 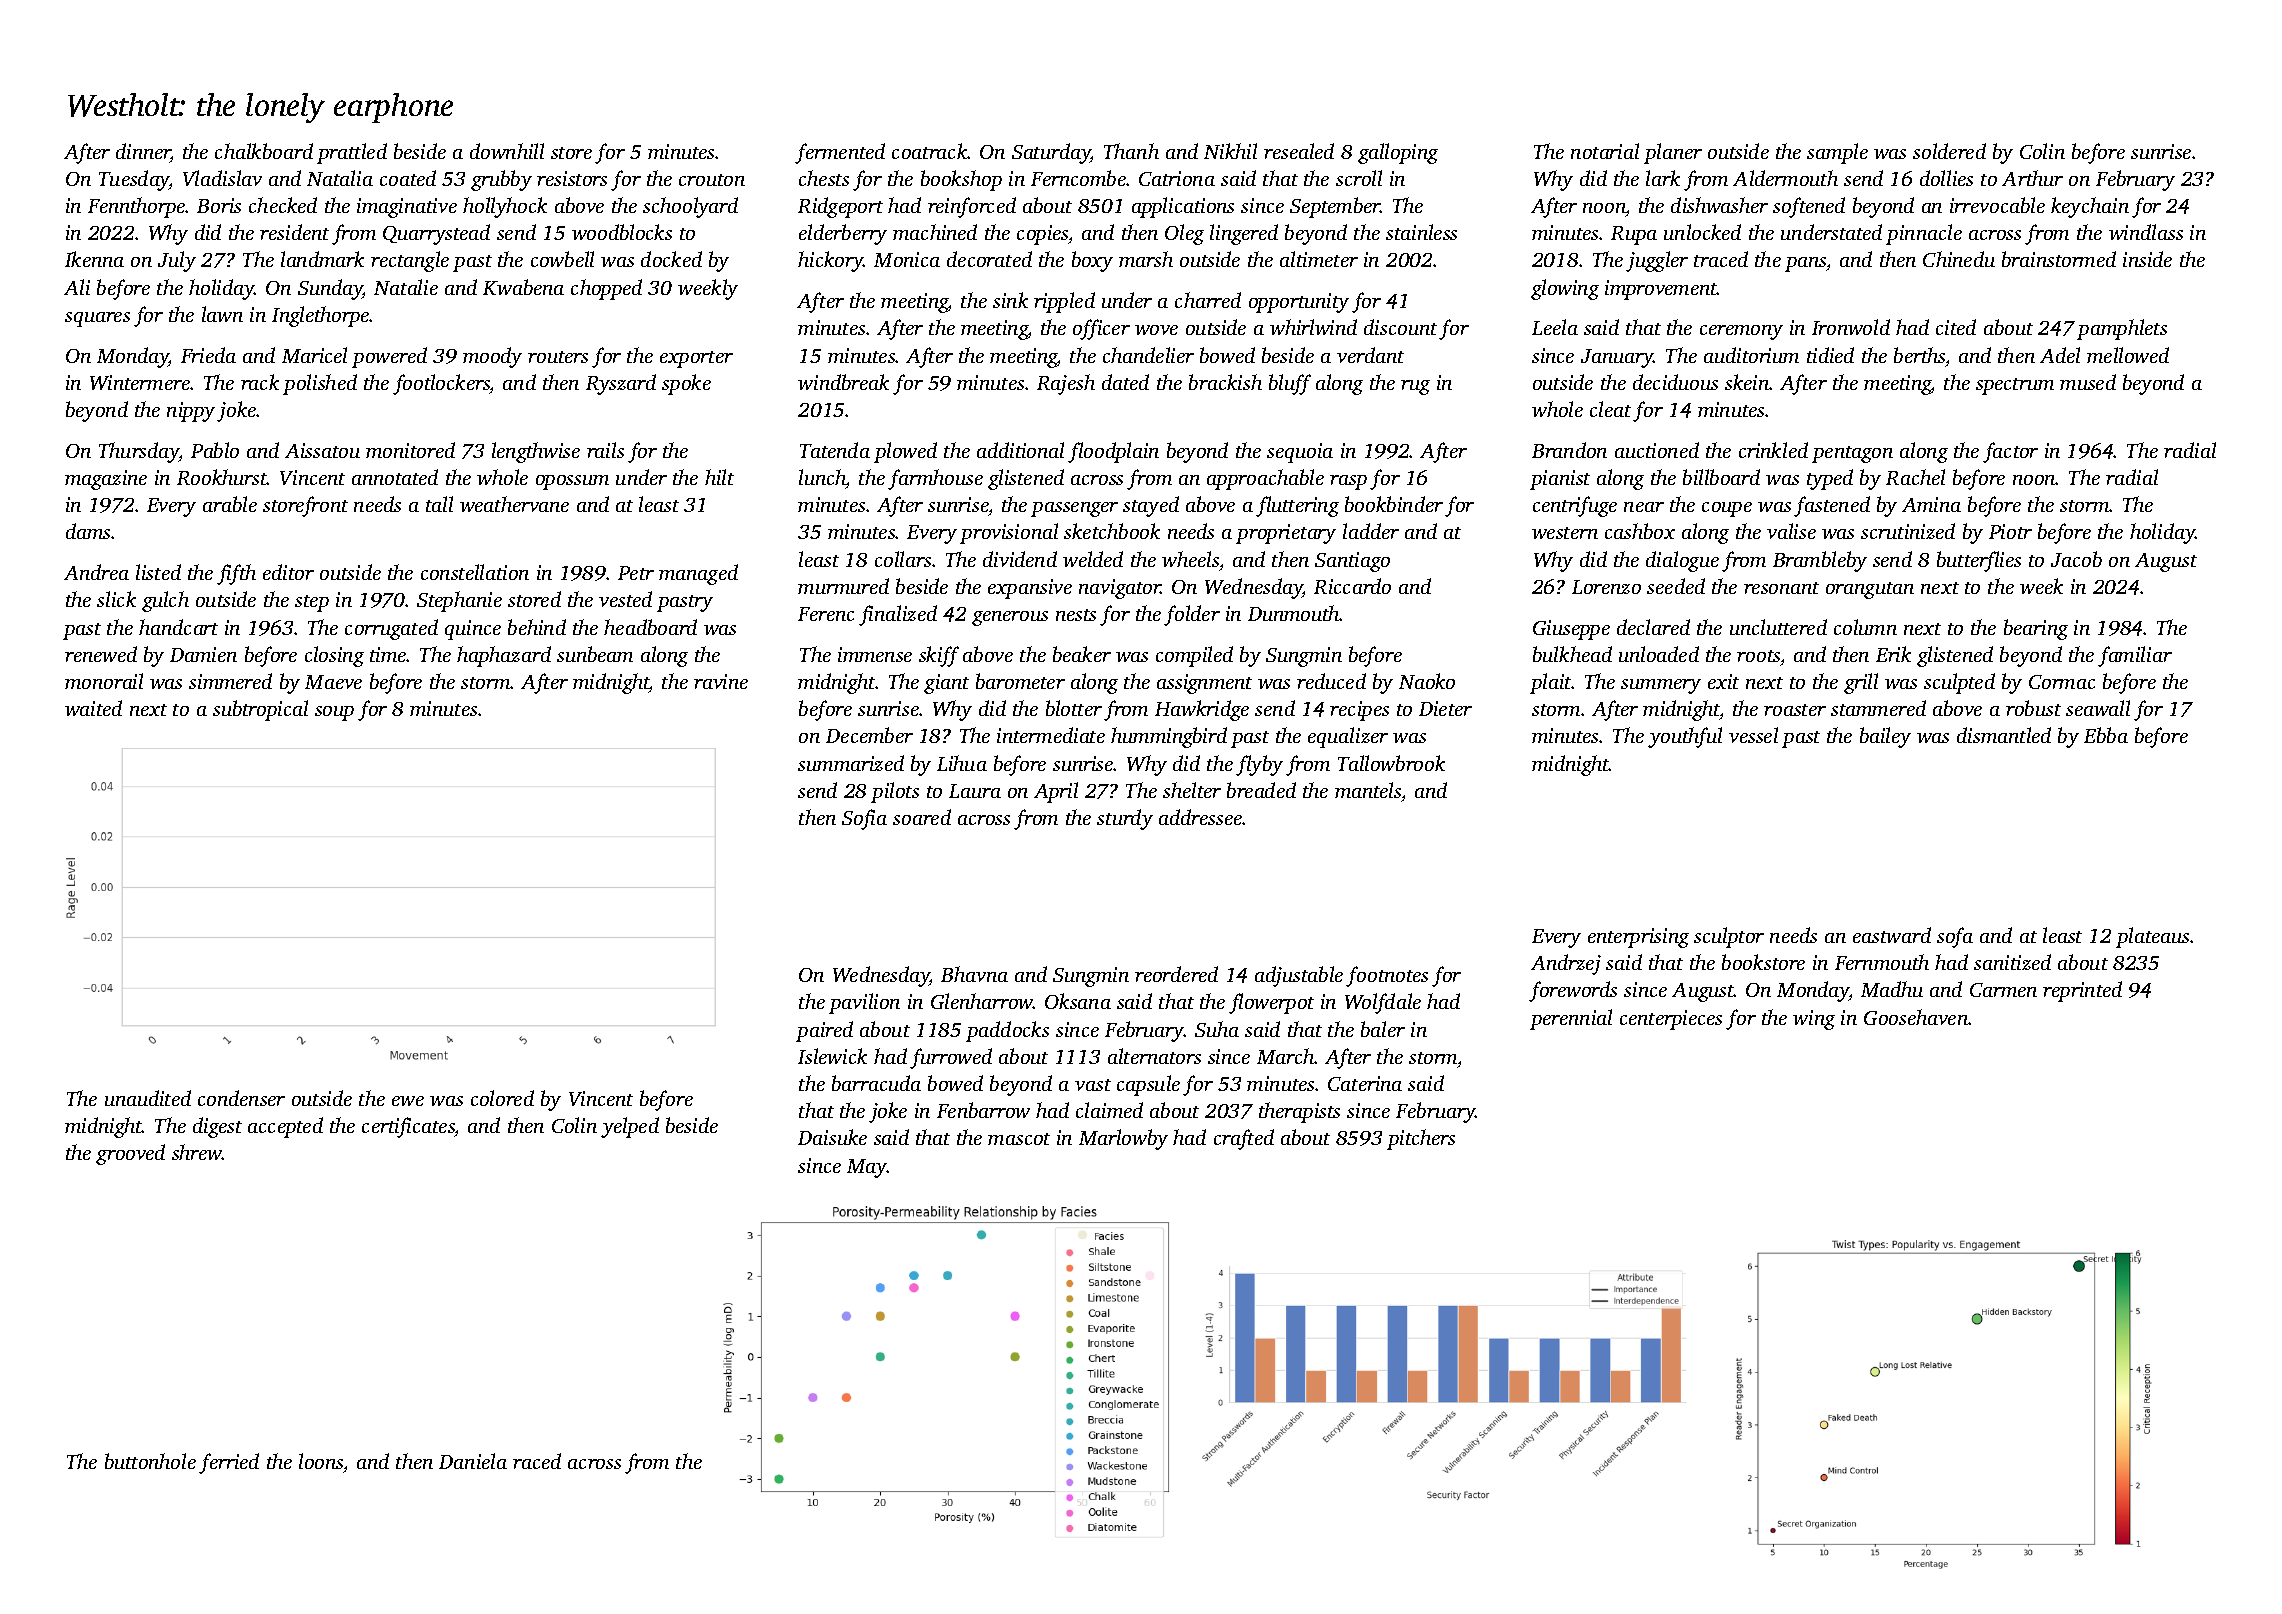 What do you see at coordinates (94, 259) in the page?
I see `Ikenna` at bounding box center [94, 259].
